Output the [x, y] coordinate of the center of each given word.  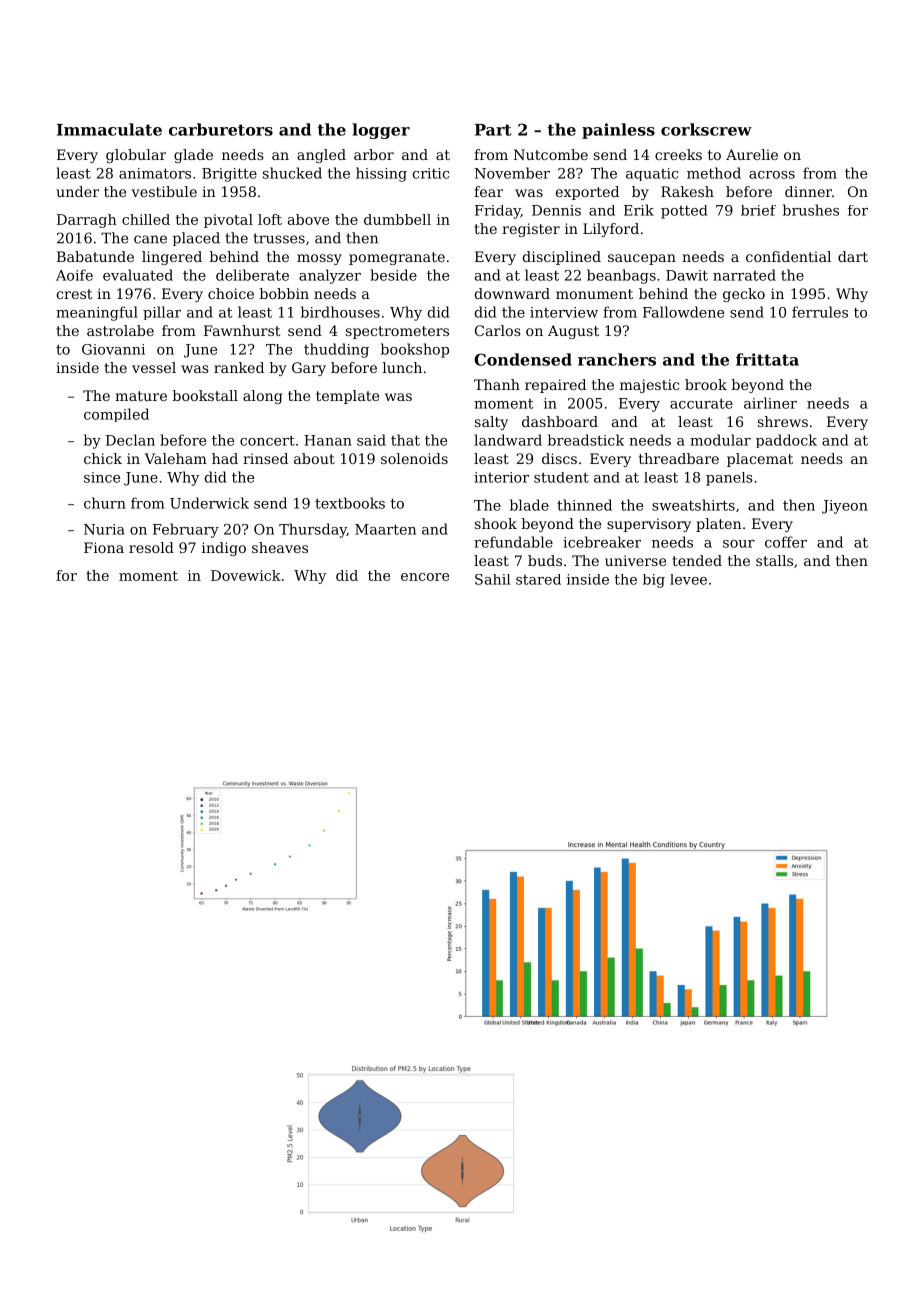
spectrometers [397, 332]
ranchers [617, 359]
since [102, 477]
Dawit [687, 275]
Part [493, 130]
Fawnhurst [242, 330]
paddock [786, 441]
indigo [224, 549]
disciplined [562, 258]
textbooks [350, 503]
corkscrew [706, 129]
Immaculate [109, 129]
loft [270, 219]
